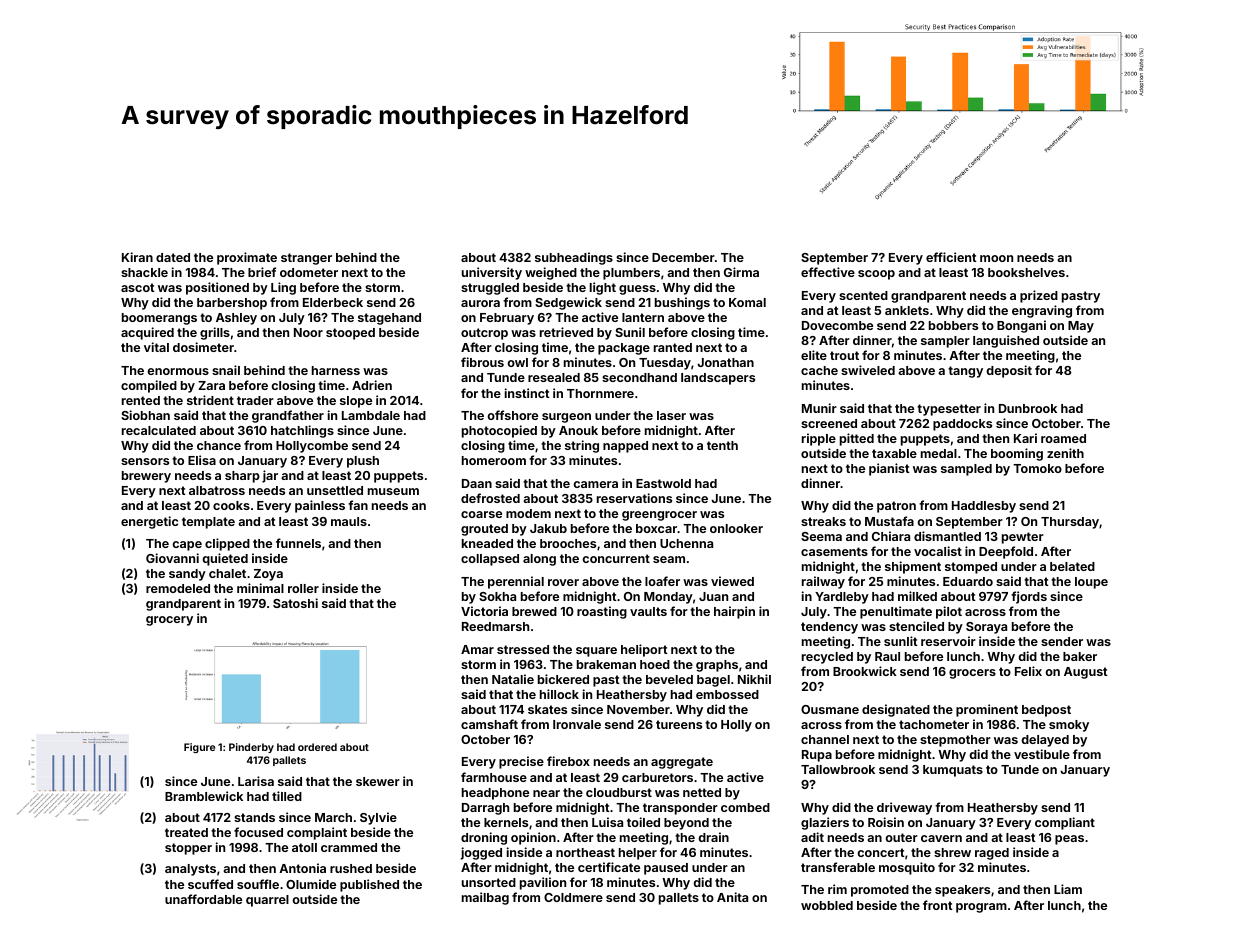 The width and height of the screenshot is (1233, 952). Describe the element at coordinates (666, 869) in the screenshot. I see `paused` at that location.
